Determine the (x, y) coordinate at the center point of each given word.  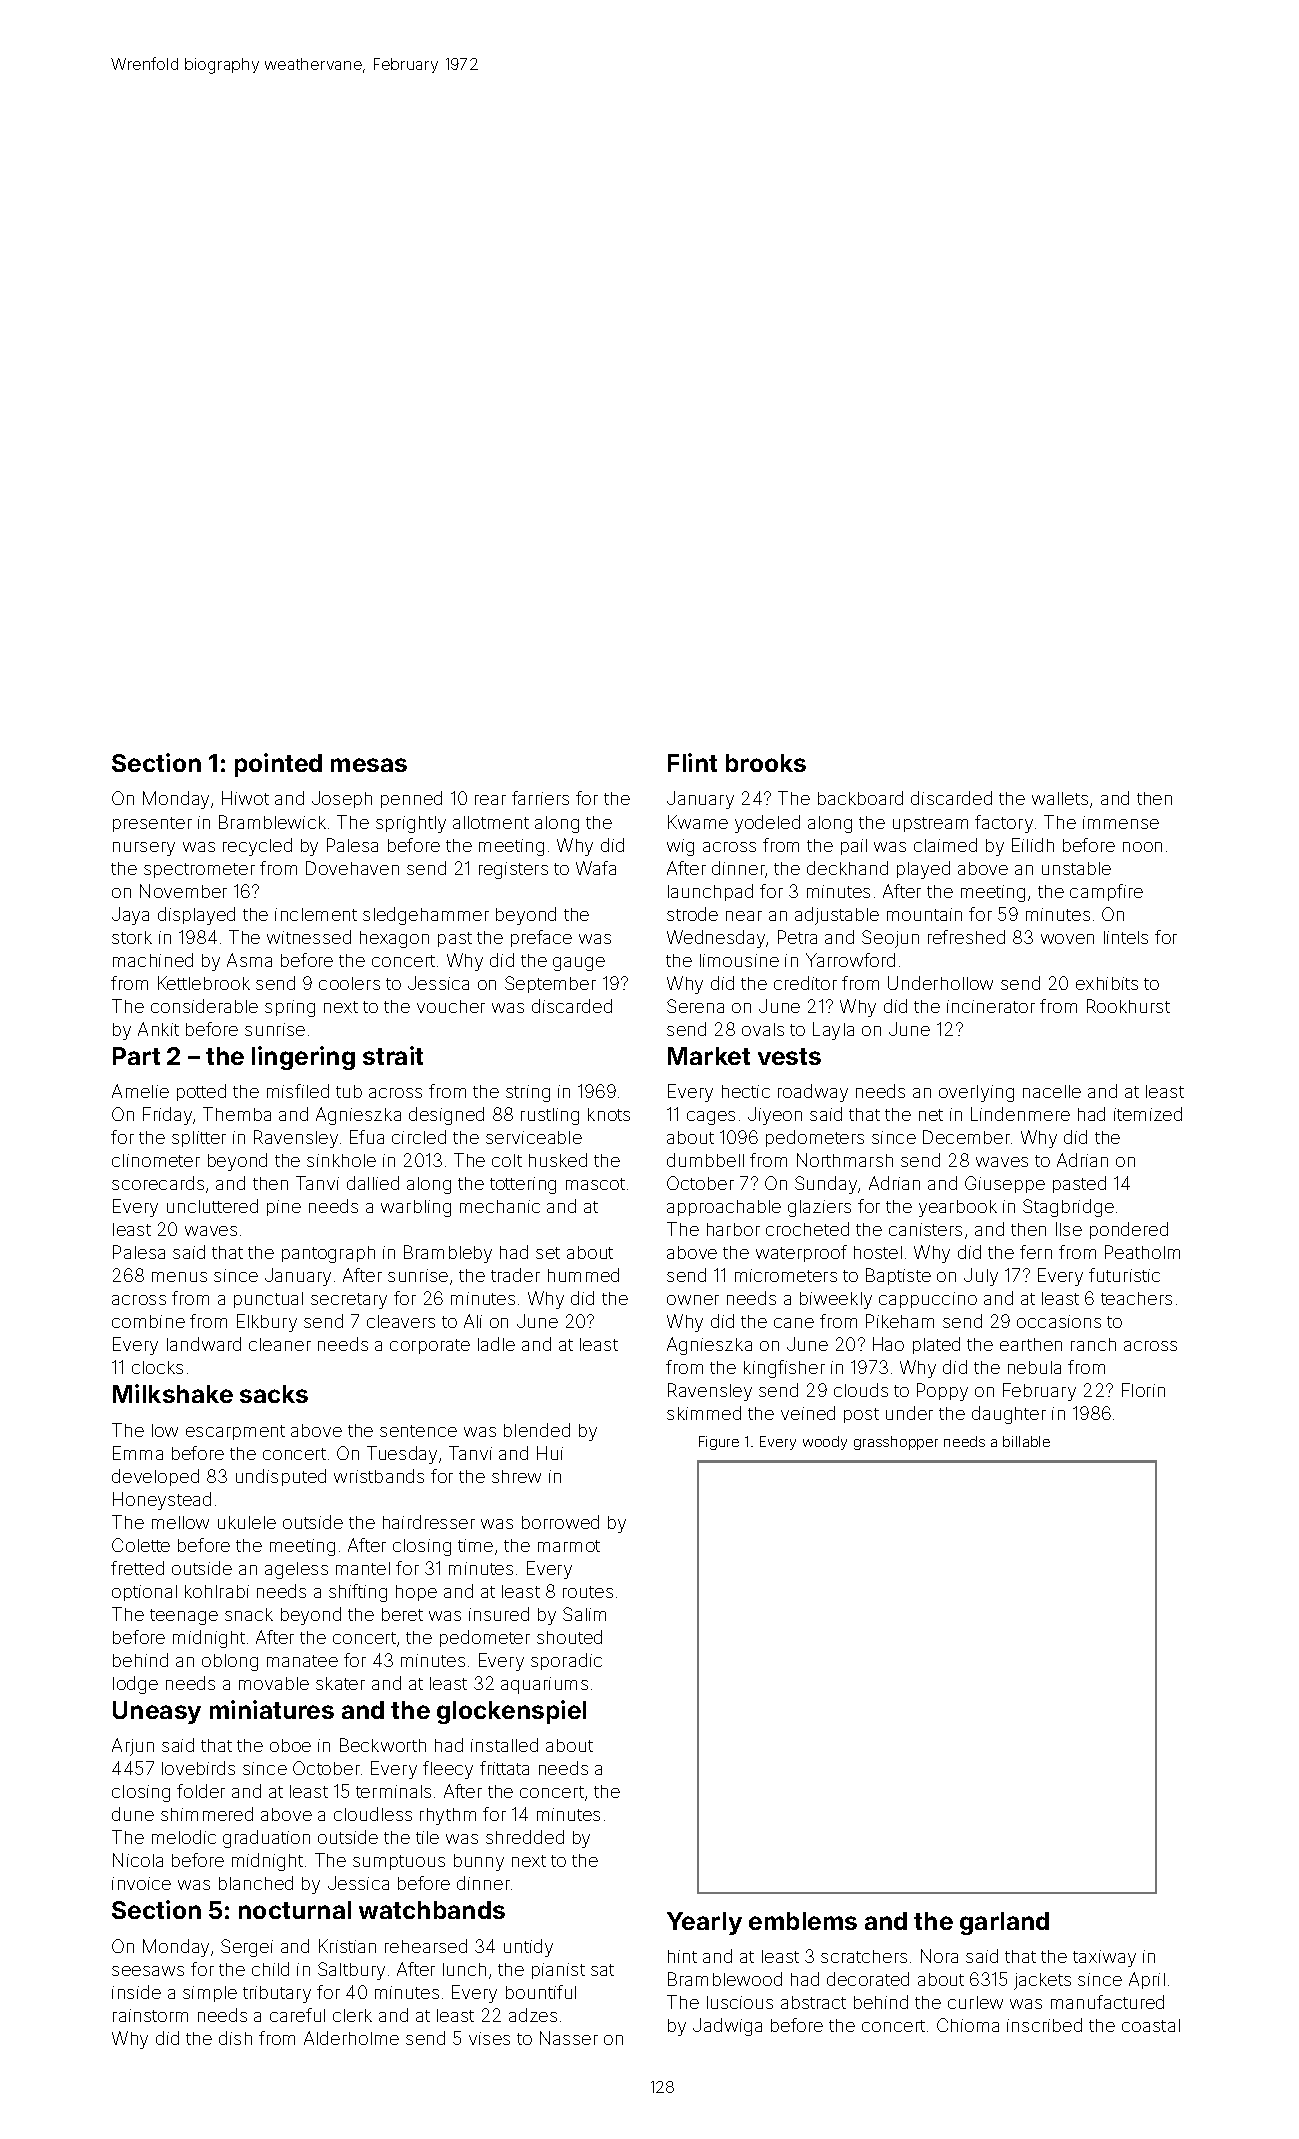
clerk (352, 2015)
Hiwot (245, 798)
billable (1026, 1441)
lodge (135, 1685)
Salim (584, 1614)
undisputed (281, 1477)
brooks (766, 763)
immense (1121, 822)
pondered (1129, 1230)
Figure (719, 1443)
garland (1004, 1923)
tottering (523, 1185)
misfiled (298, 1091)
